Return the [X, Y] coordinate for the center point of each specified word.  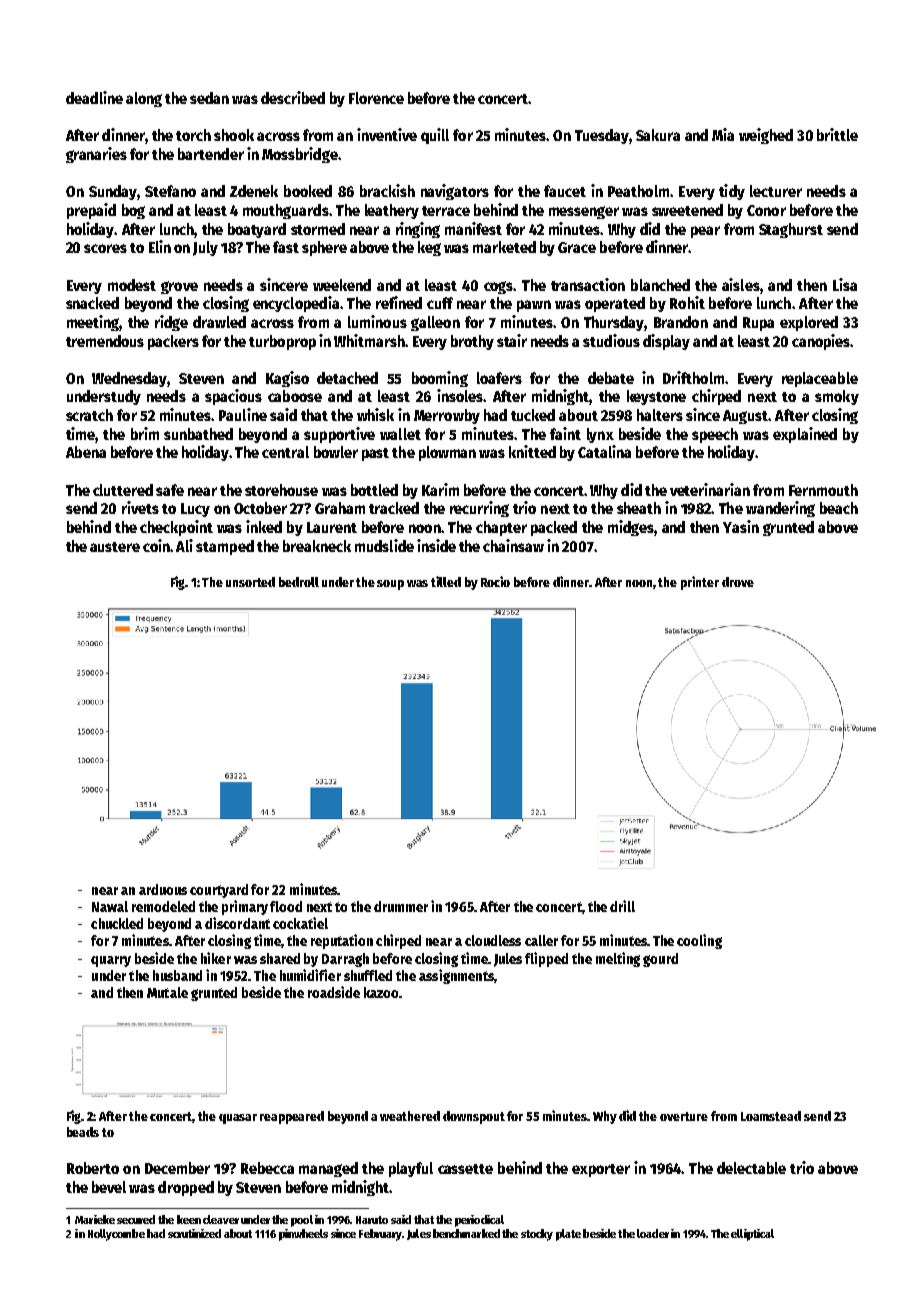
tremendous [105, 341]
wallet [400, 434]
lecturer [776, 191]
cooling [699, 941]
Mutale [167, 992]
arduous [163, 889]
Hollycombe [116, 1235]
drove [738, 582]
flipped [546, 959]
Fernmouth [823, 490]
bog [133, 211]
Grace [577, 247]
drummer [401, 906]
